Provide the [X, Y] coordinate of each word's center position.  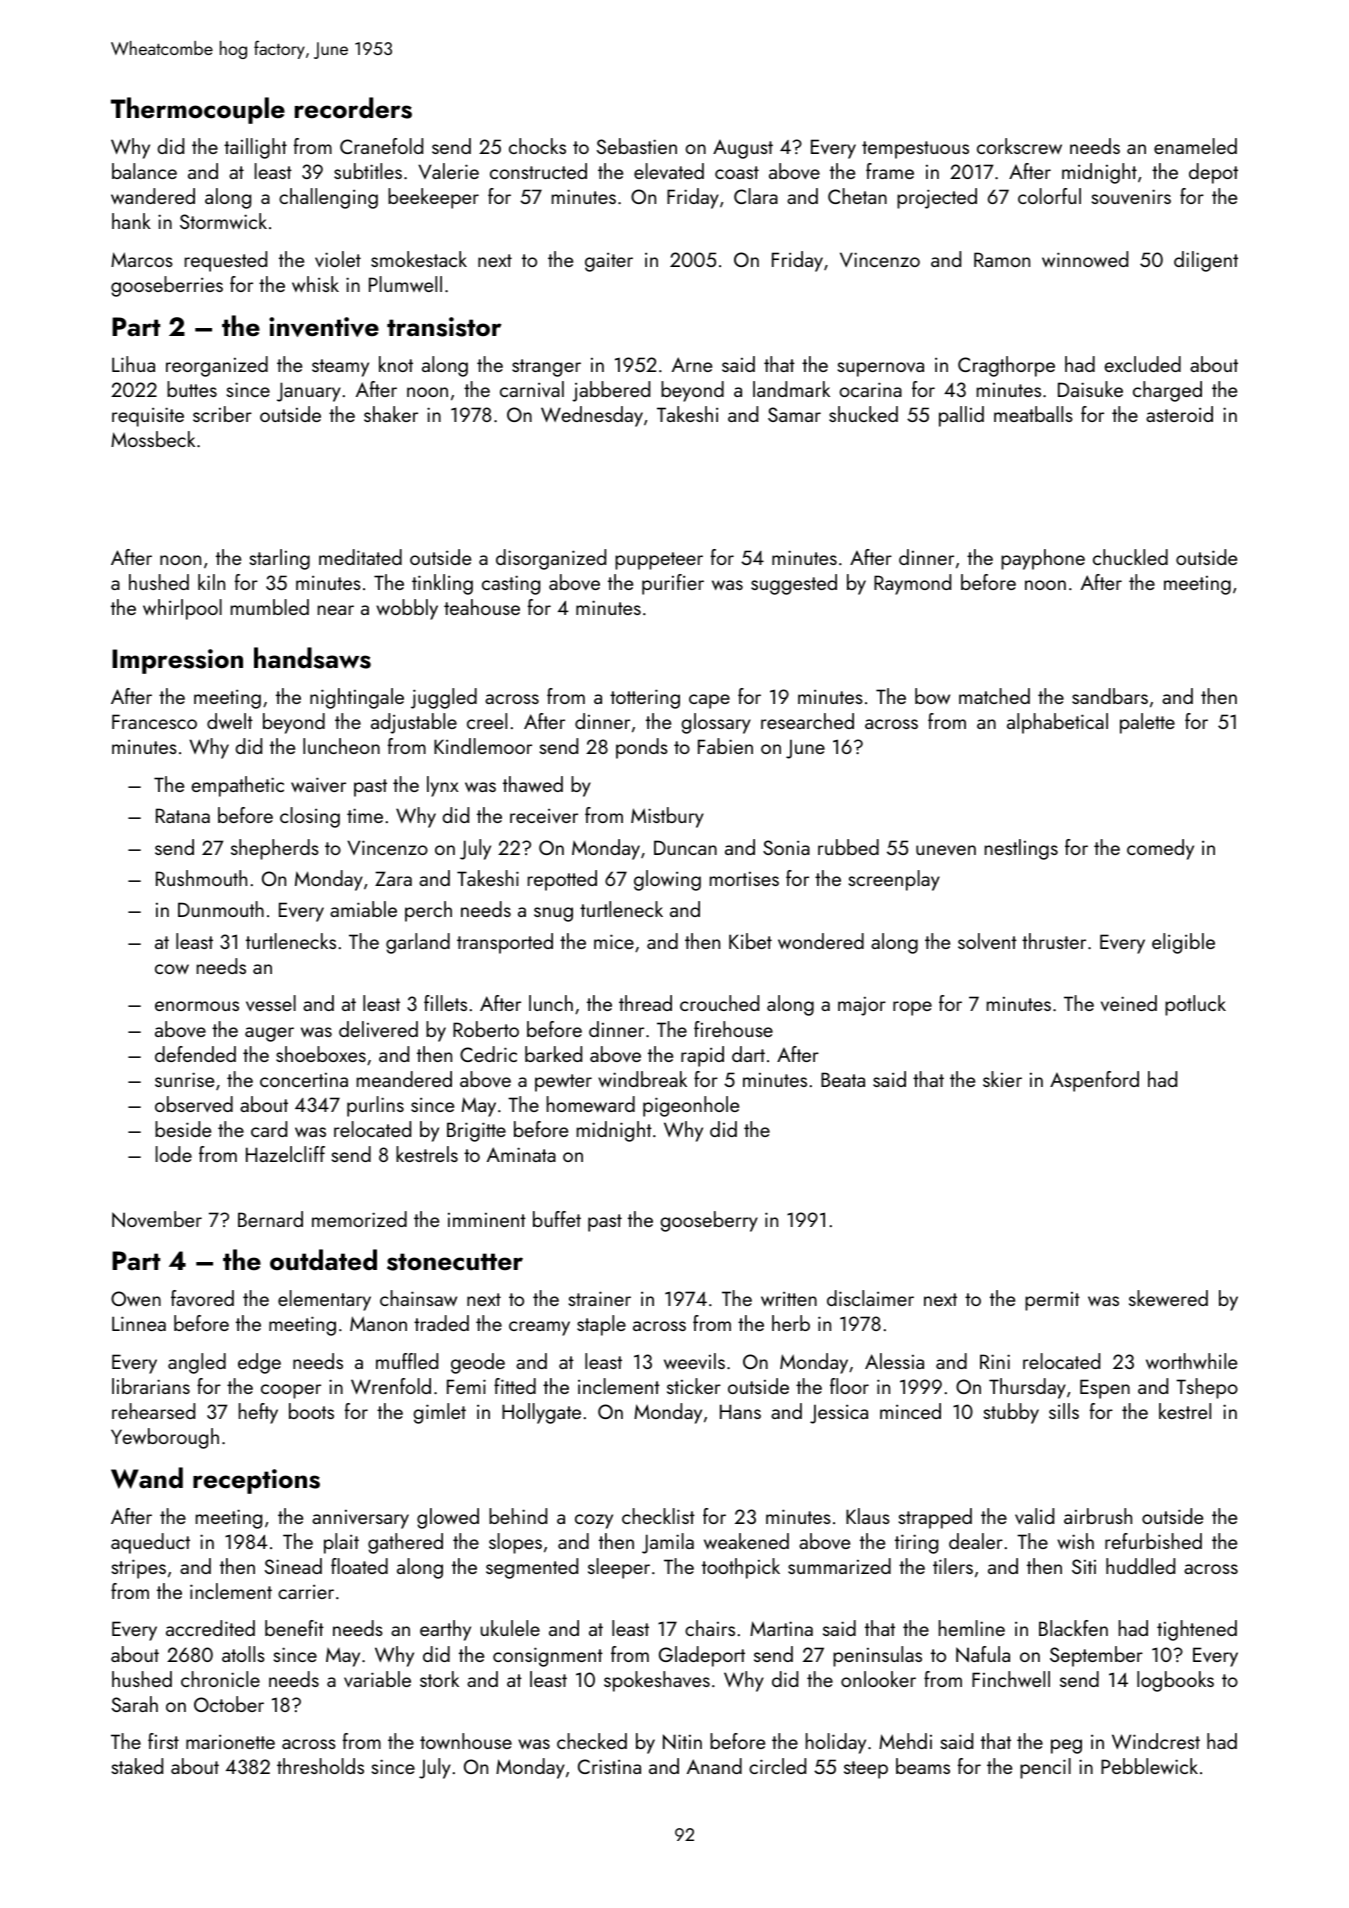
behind [518, 1516]
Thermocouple [198, 110]
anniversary [360, 1519]
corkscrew [1019, 146]
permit [1052, 1301]
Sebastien [637, 146]
